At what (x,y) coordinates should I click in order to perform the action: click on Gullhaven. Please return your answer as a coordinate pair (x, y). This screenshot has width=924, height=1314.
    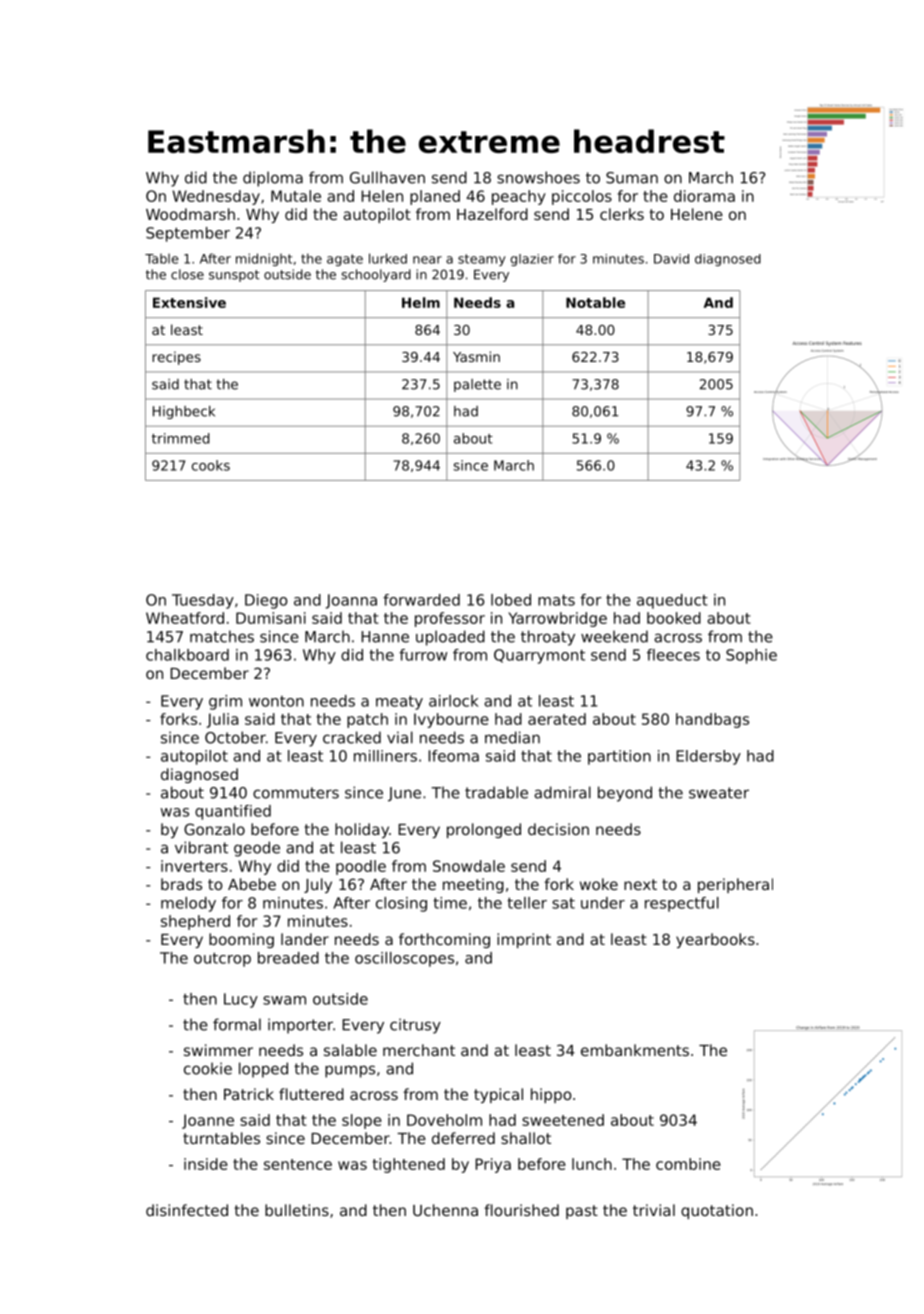
    Looking at the image, I should click on (387, 177).
